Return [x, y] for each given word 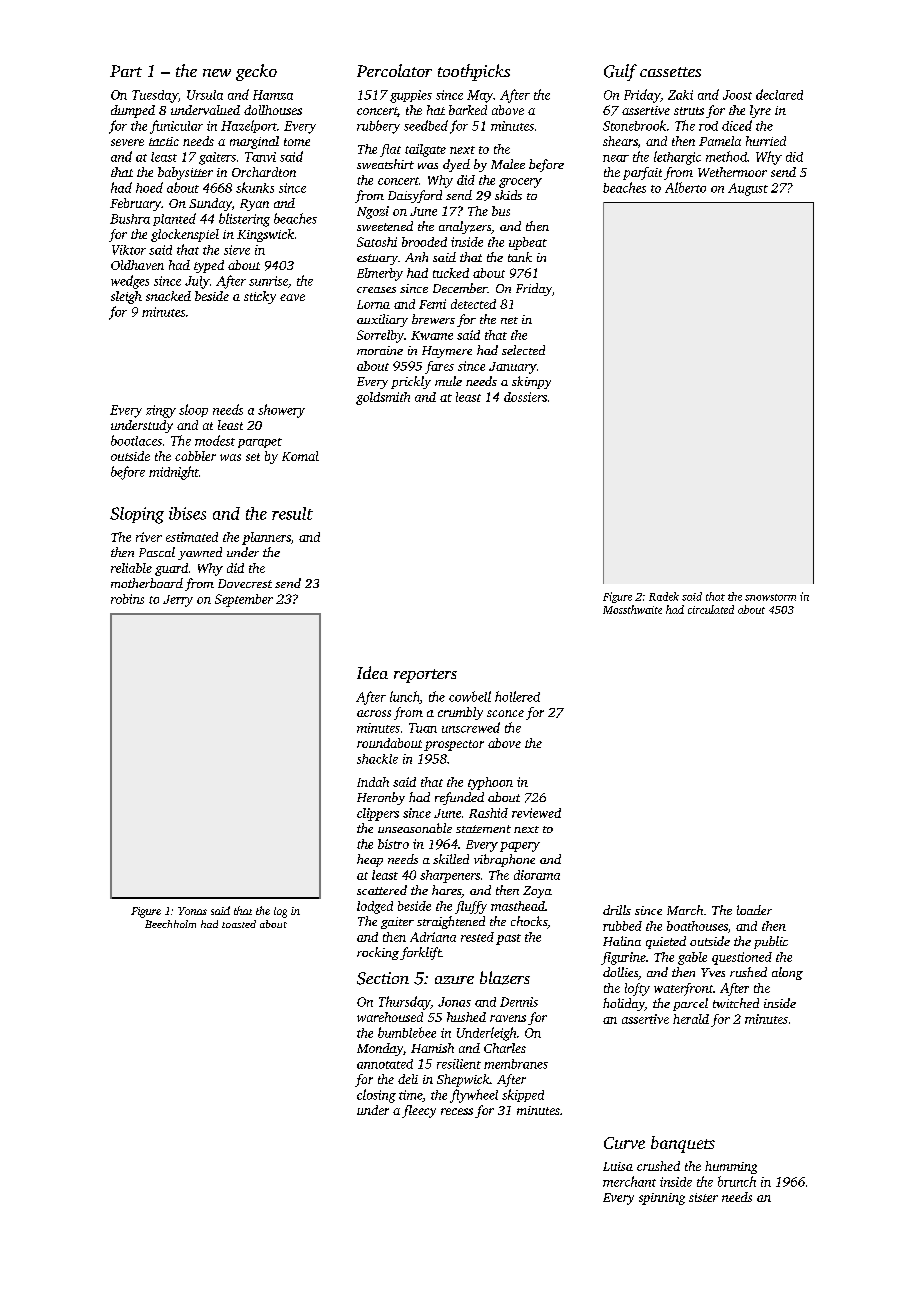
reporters [425, 676]
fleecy [419, 1111]
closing [376, 1096]
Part [126, 71]
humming [731, 1167]
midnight [174, 473]
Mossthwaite [632, 609]
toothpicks [474, 72]
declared [779, 94]
